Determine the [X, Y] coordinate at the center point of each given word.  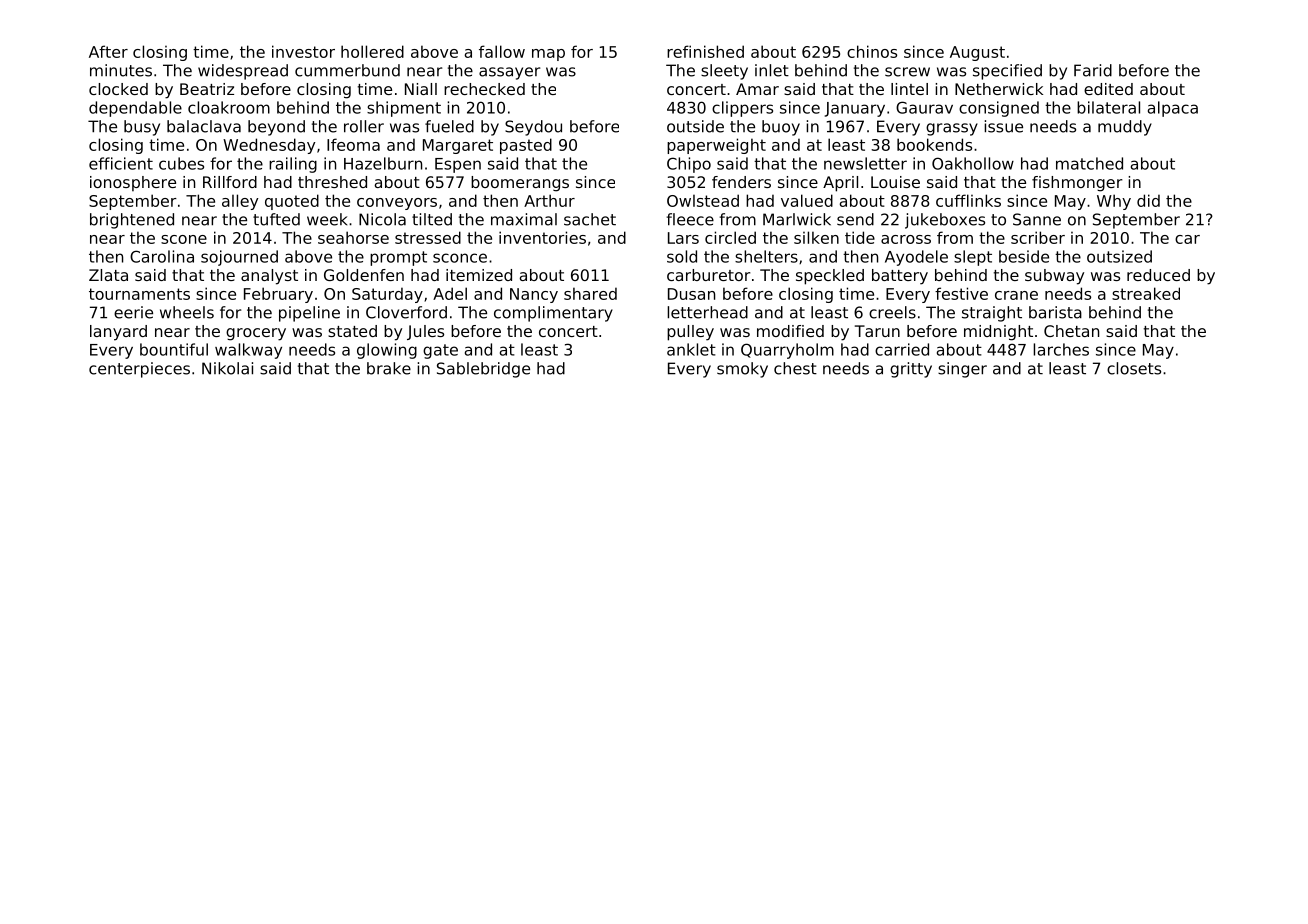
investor [303, 51]
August [977, 53]
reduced [1158, 275]
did [1148, 200]
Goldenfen [364, 275]
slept [973, 258]
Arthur [549, 200]
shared [590, 293]
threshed [332, 182]
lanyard [118, 333]
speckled [830, 277]
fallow [502, 51]
